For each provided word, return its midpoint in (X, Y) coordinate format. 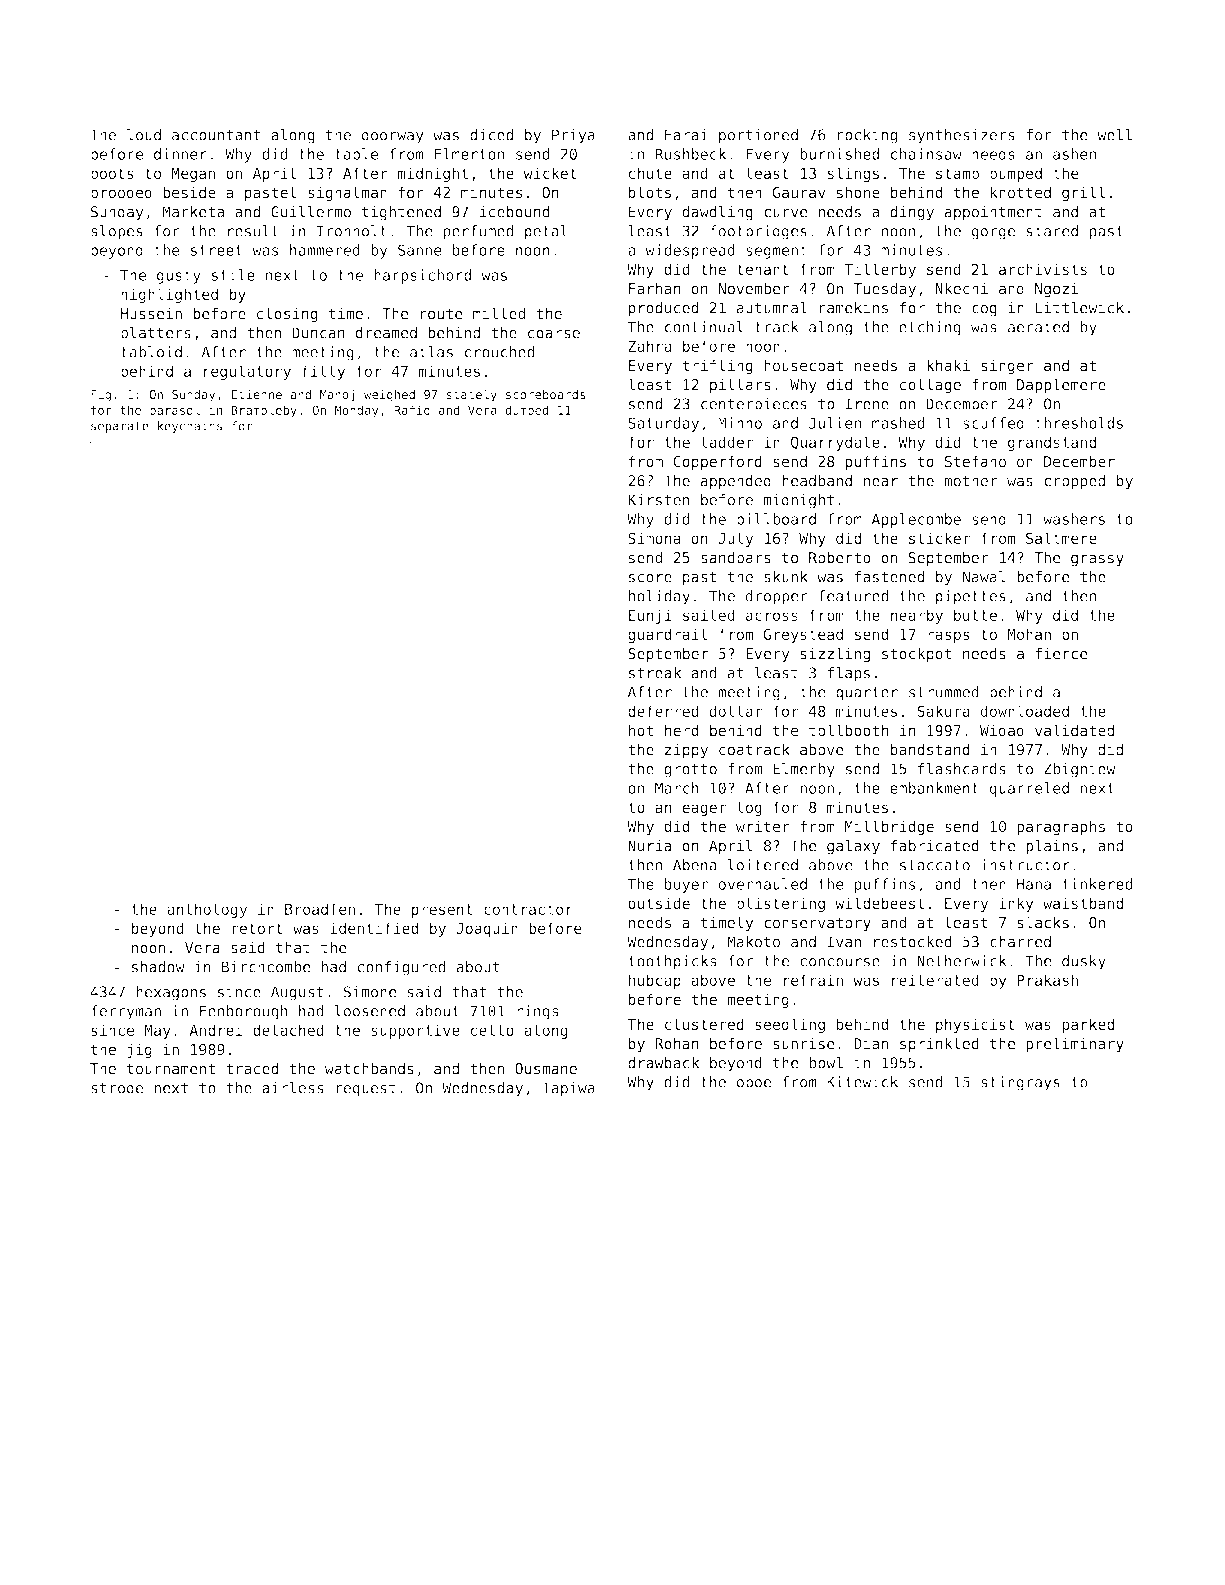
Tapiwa (568, 1089)
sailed (709, 615)
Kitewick (862, 1082)
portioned (758, 136)
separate (120, 427)
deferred (663, 711)
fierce (1061, 653)
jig (139, 1050)
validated (1074, 730)
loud (144, 135)
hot (641, 730)
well (1114, 135)
